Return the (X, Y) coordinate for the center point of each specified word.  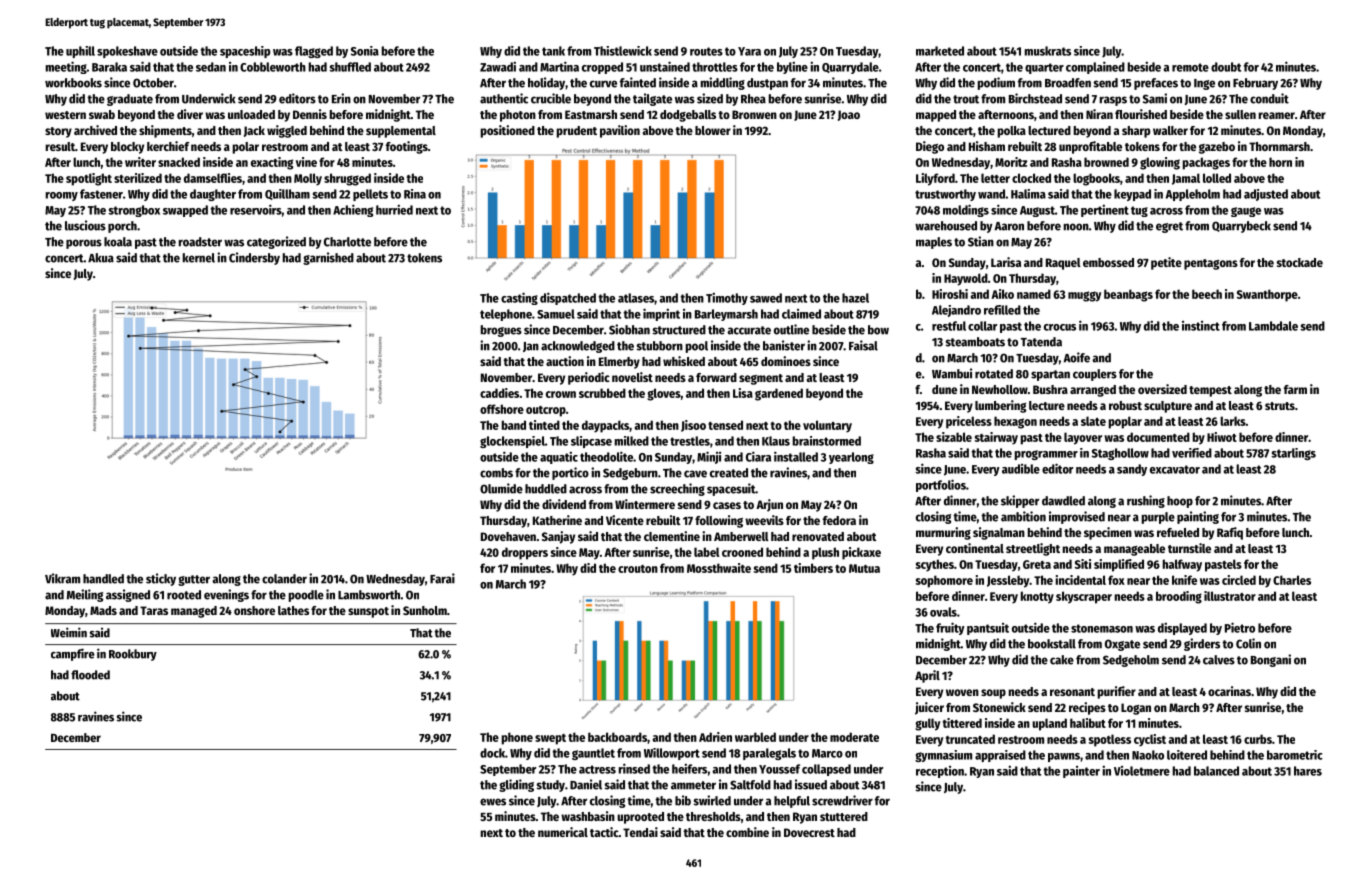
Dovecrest (809, 832)
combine (747, 832)
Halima (1028, 194)
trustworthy (945, 195)
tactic (604, 832)
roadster (200, 242)
